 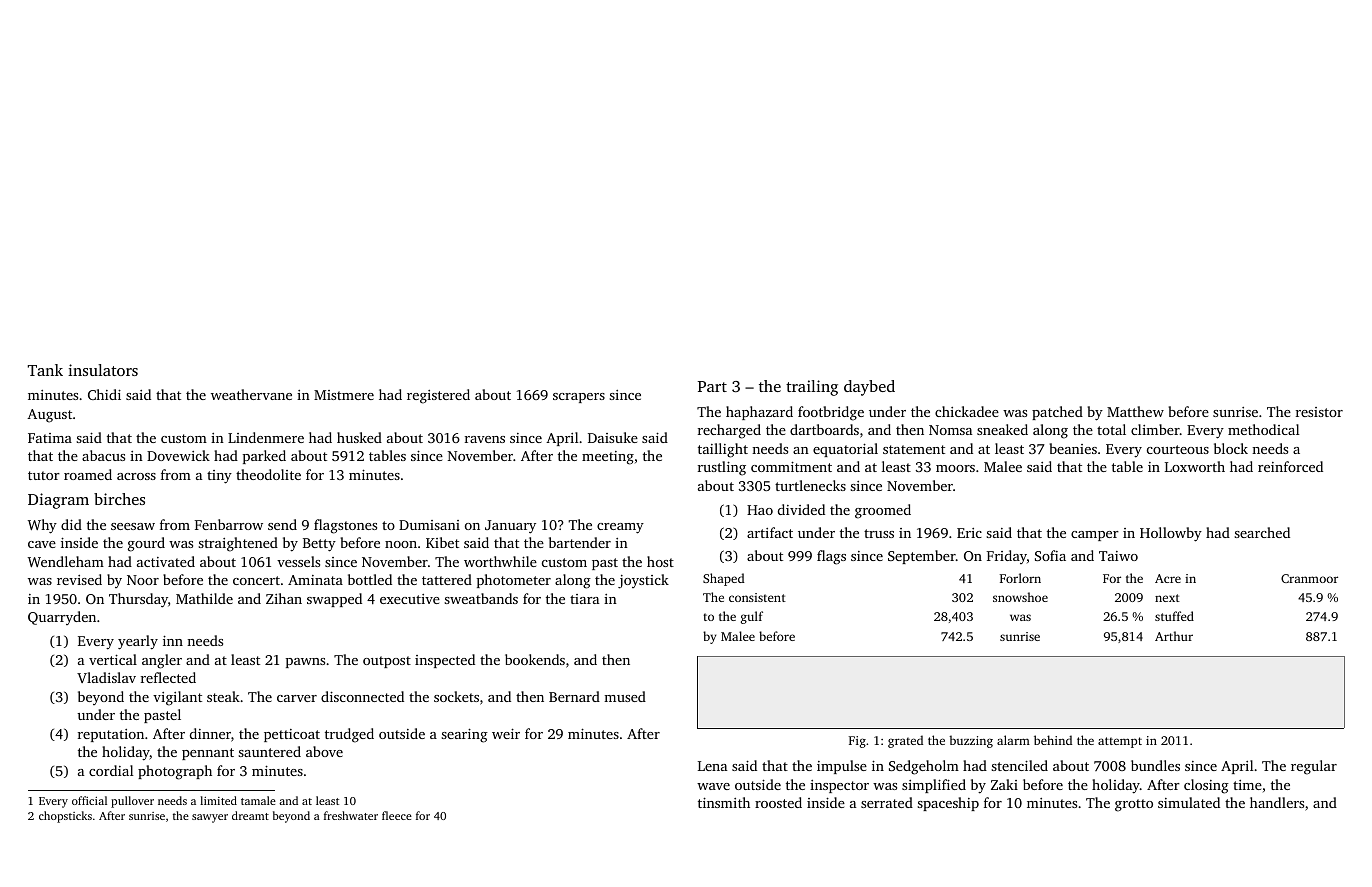 I want to click on groomed, so click(x=883, y=511).
